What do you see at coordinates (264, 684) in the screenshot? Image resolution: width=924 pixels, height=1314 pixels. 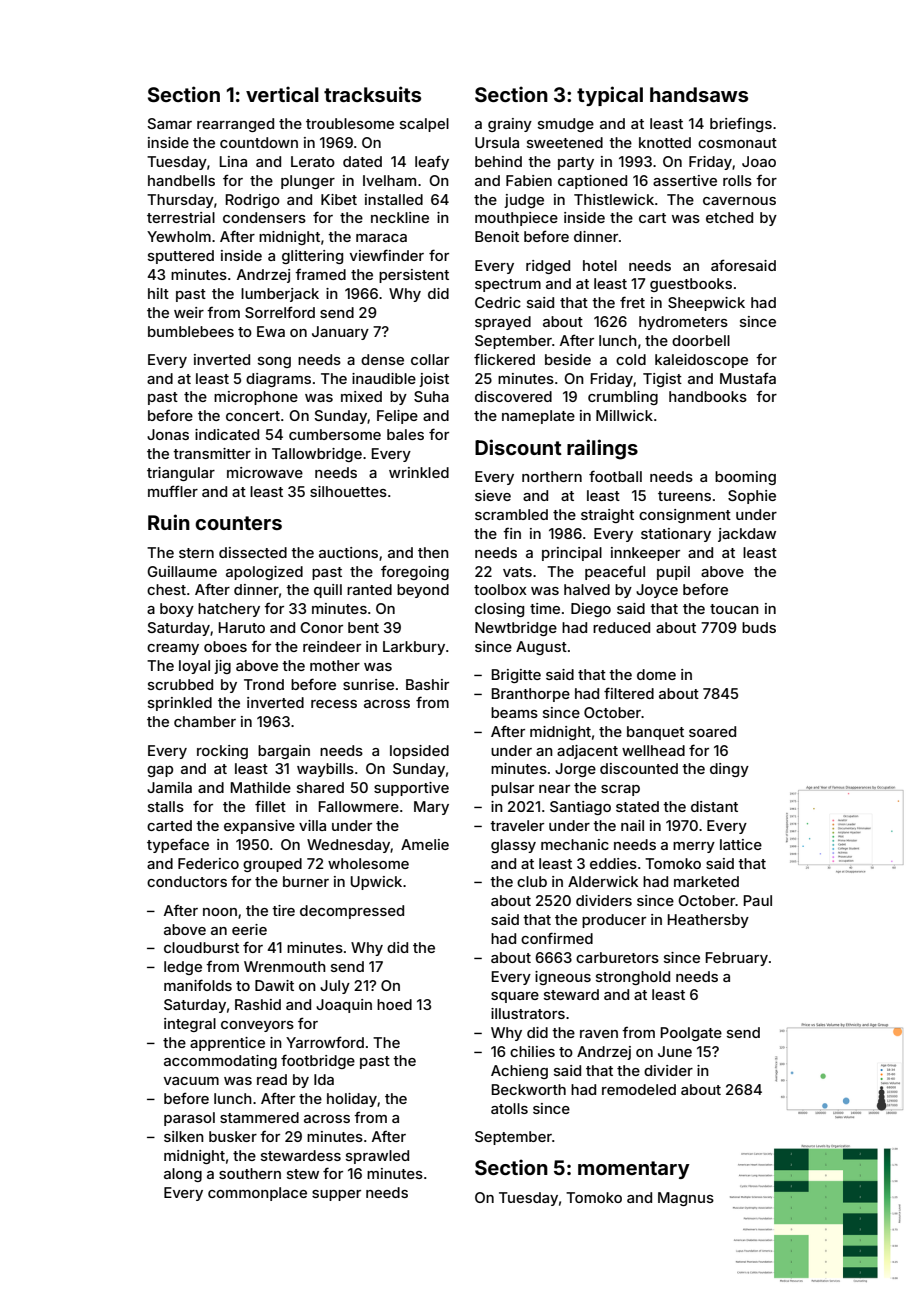 I see `Trond` at bounding box center [264, 684].
